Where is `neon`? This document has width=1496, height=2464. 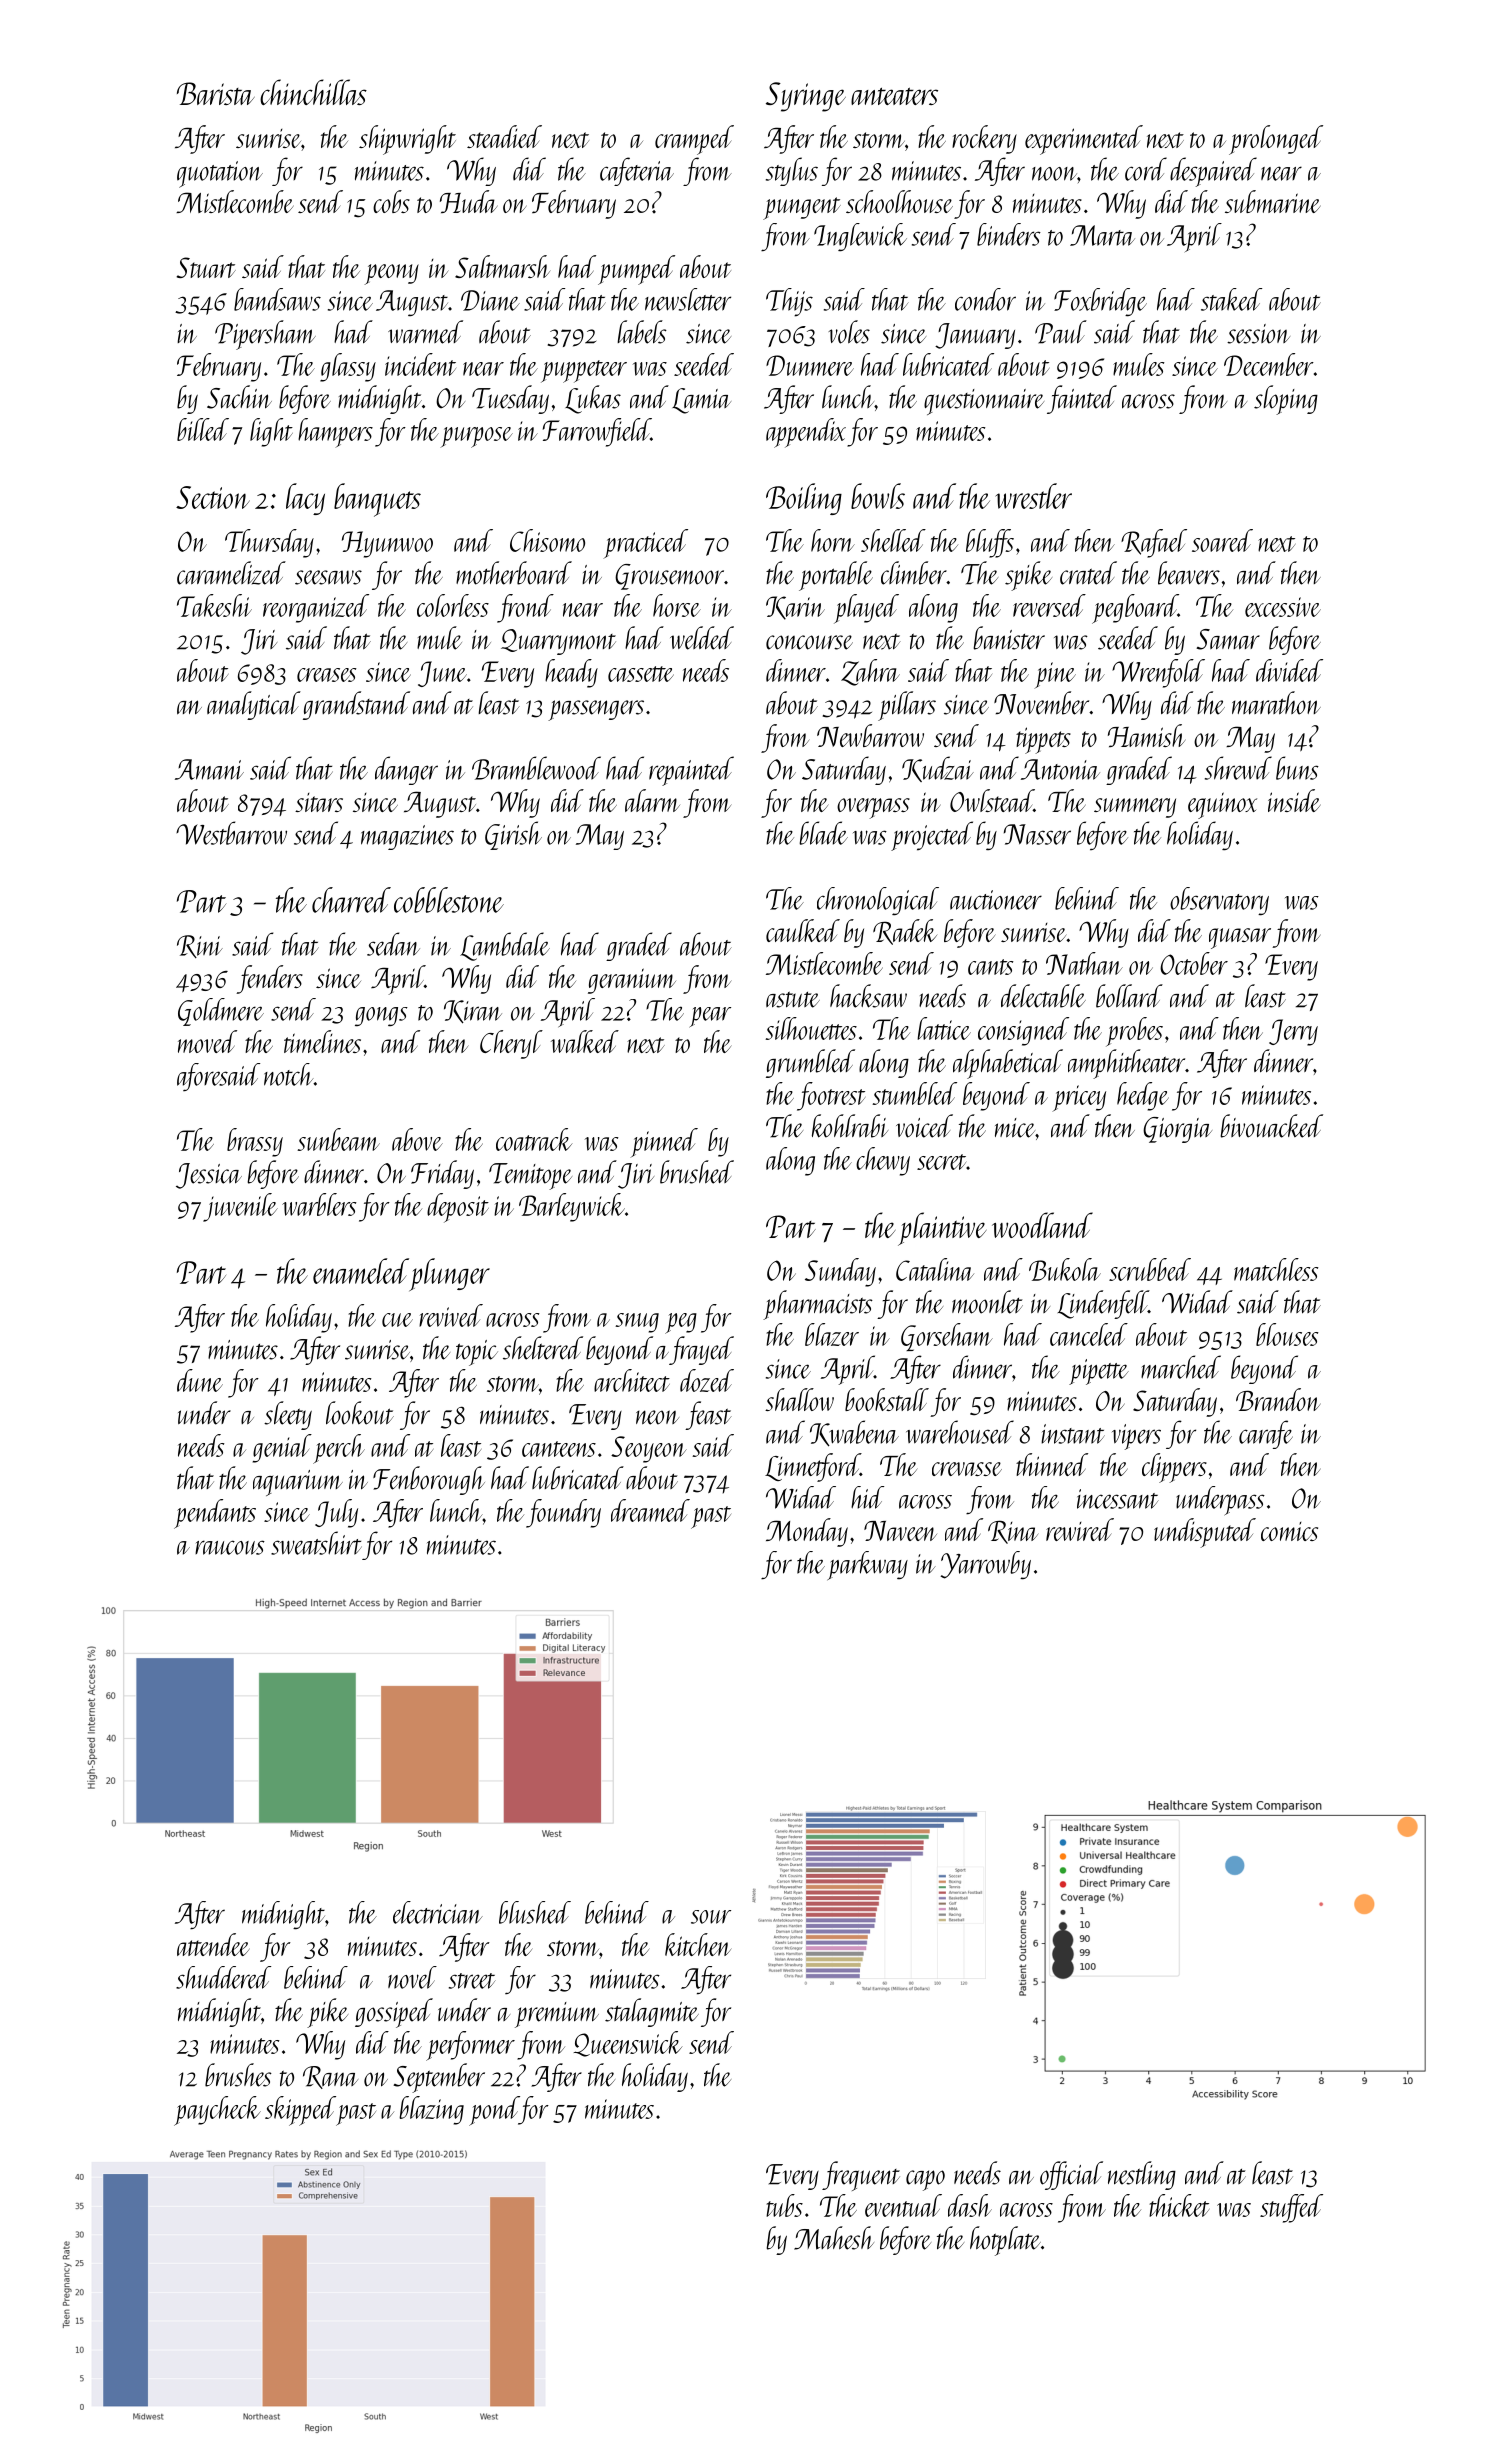 neon is located at coordinates (657, 1417).
